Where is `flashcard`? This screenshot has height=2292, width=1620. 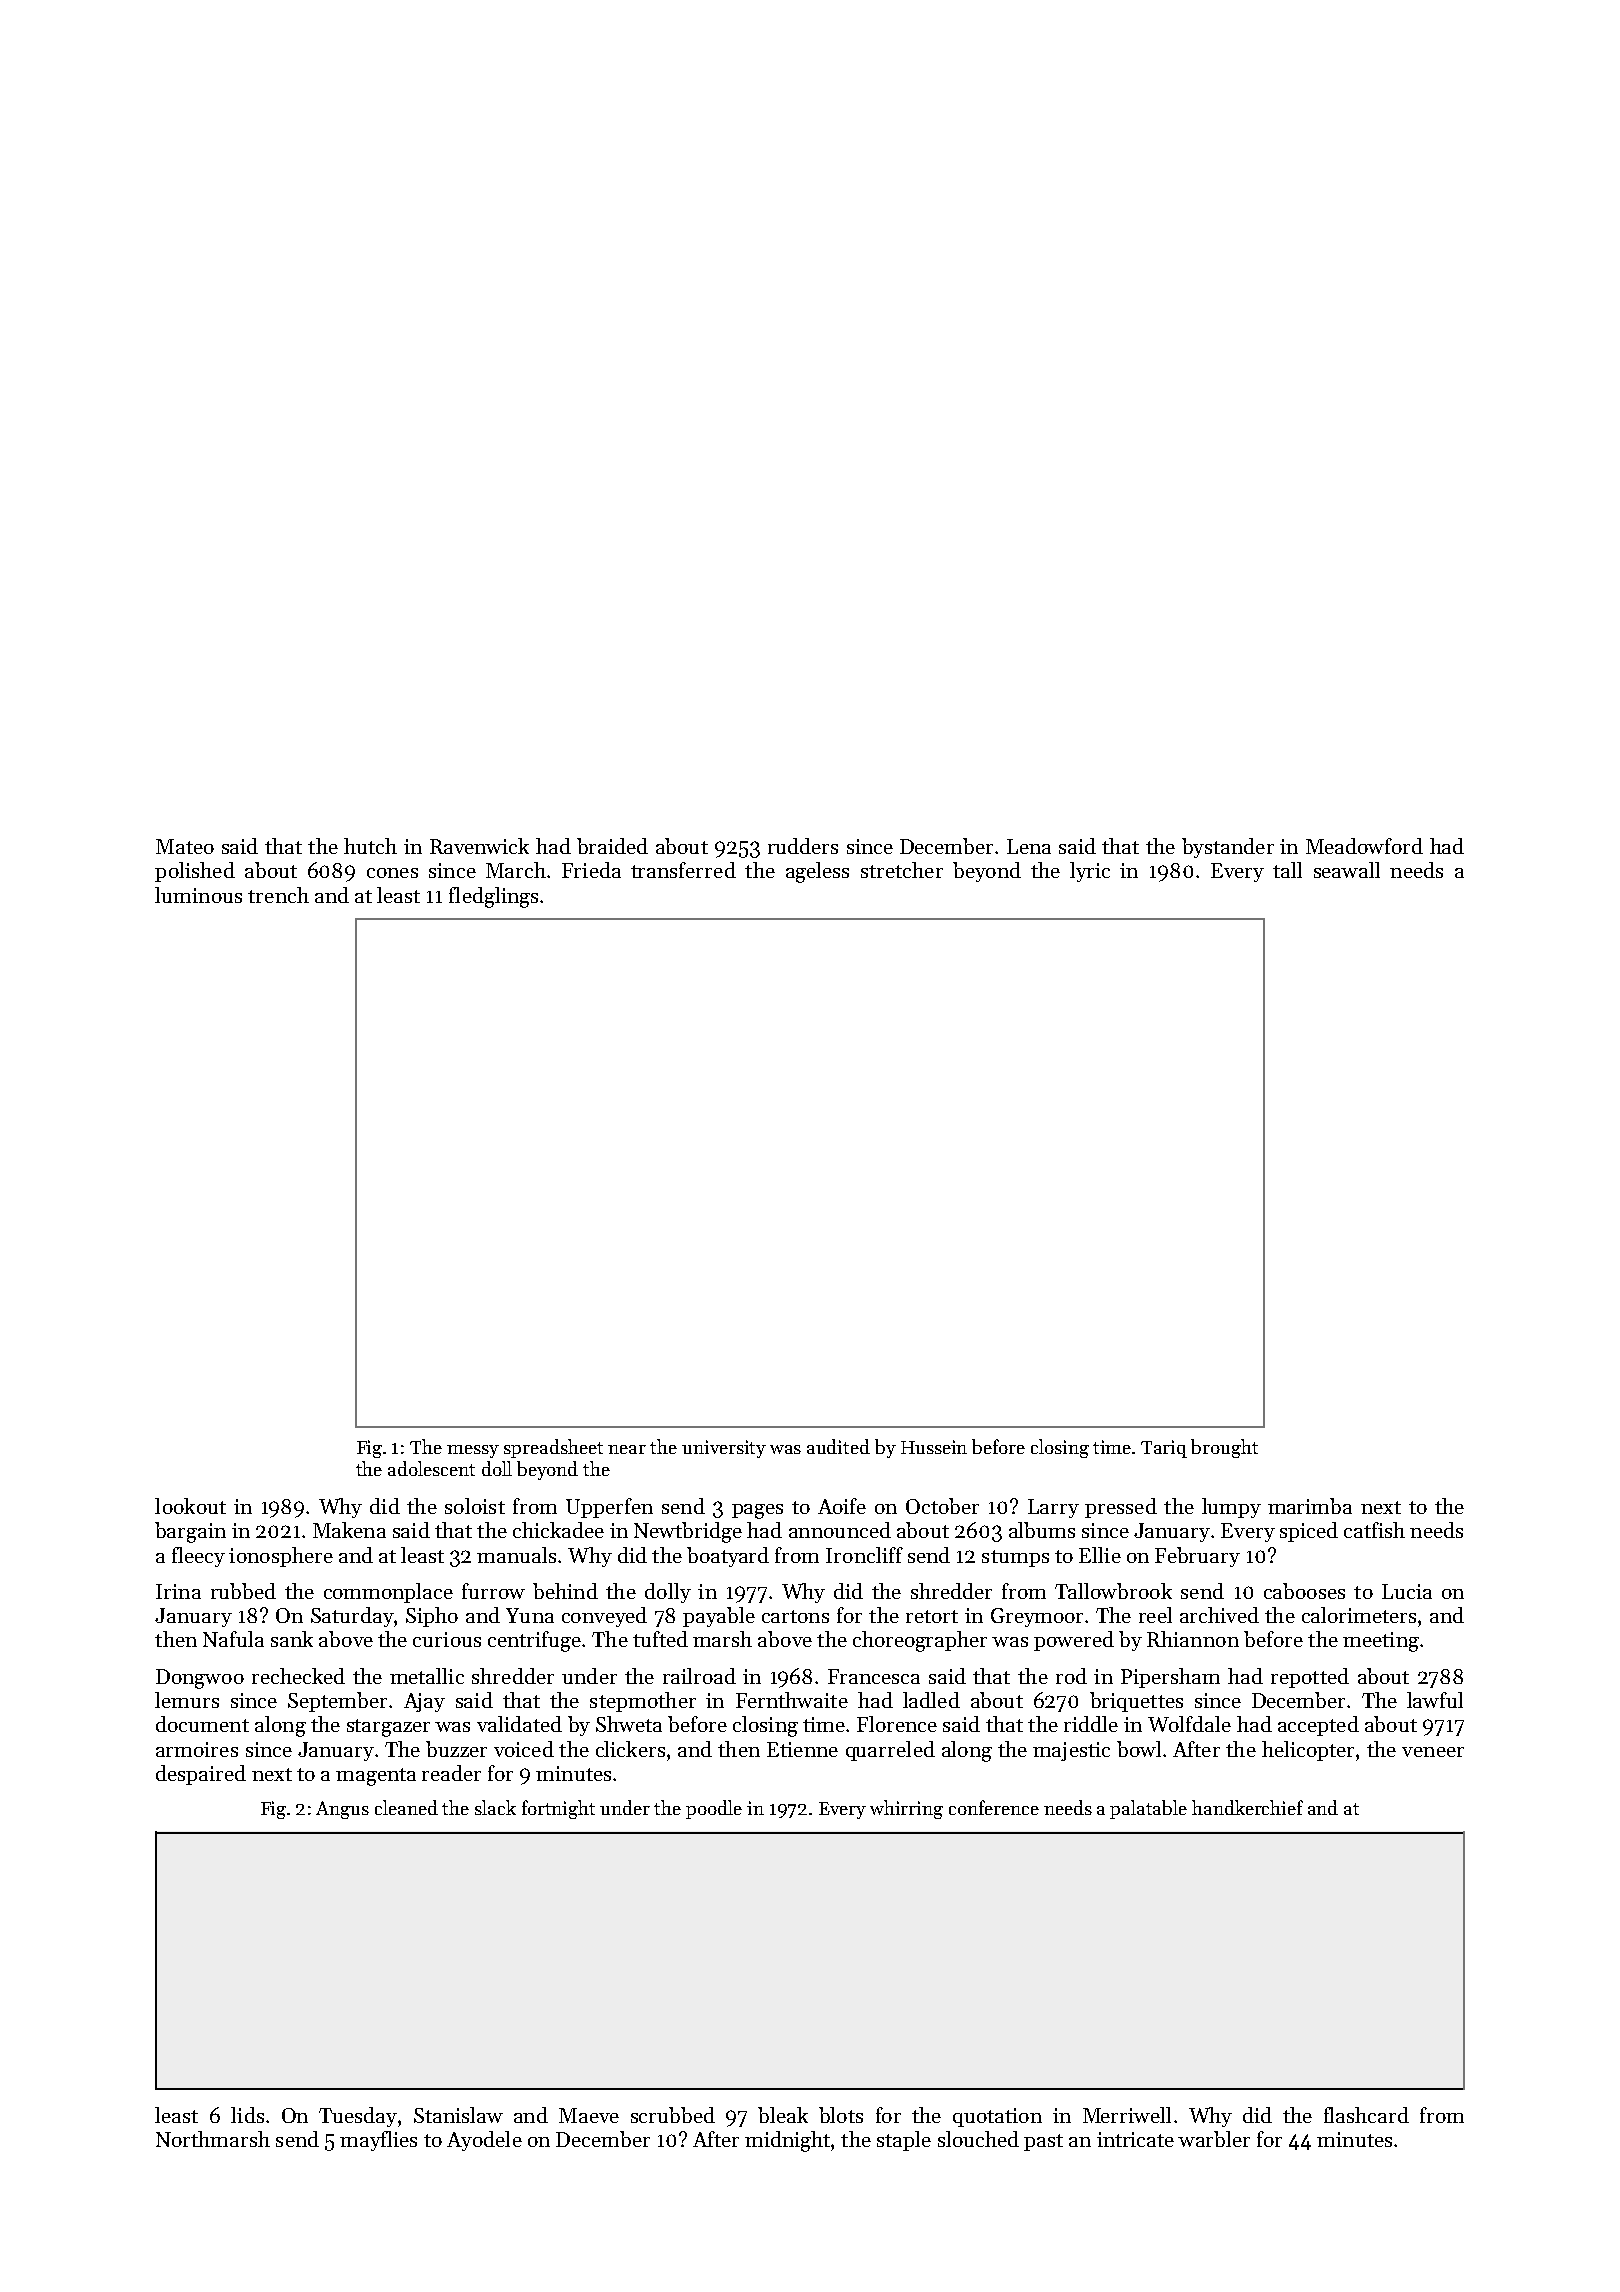
flashcard is located at coordinates (1366, 2115).
